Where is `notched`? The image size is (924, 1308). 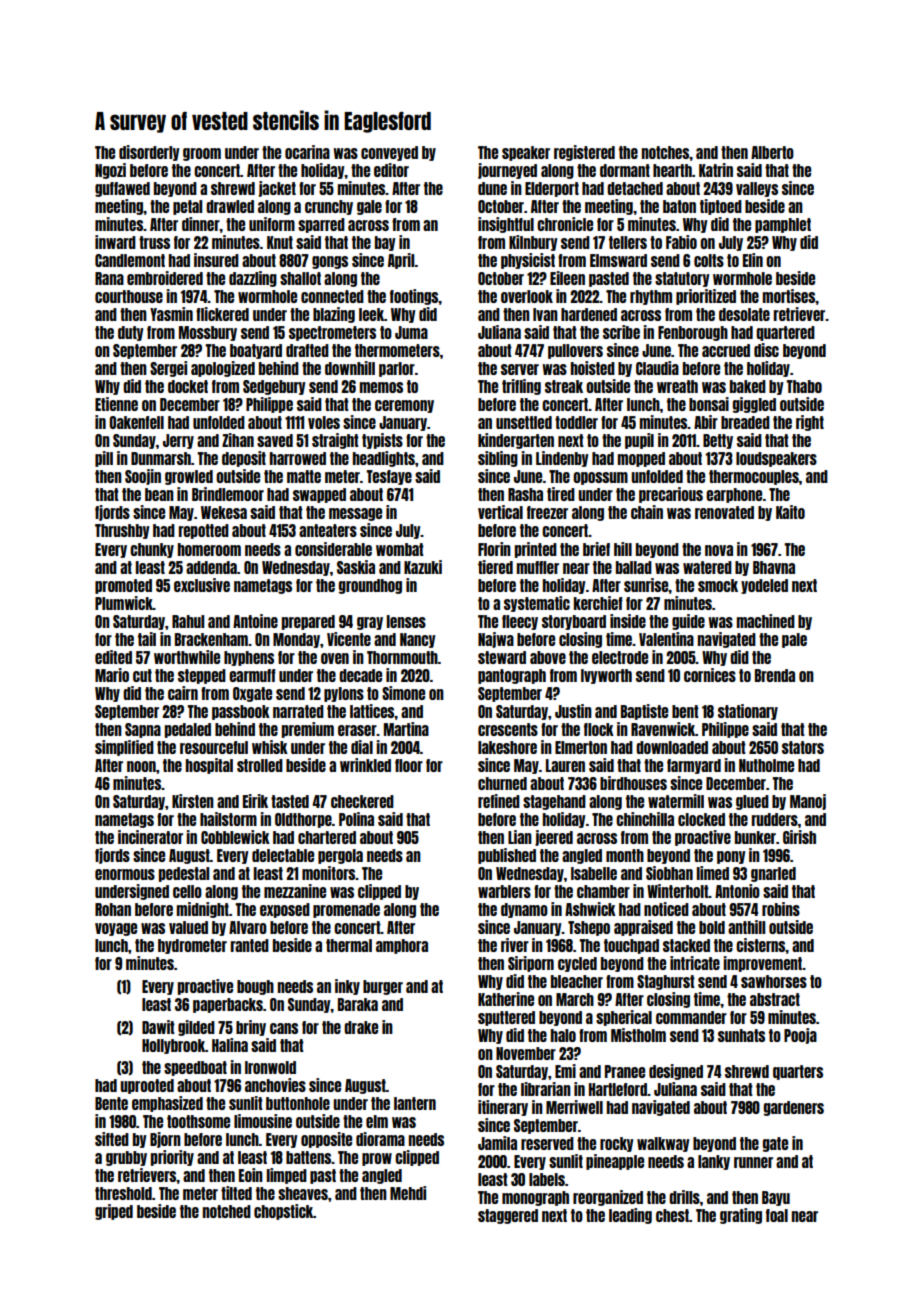 notched is located at coordinates (227, 1211).
